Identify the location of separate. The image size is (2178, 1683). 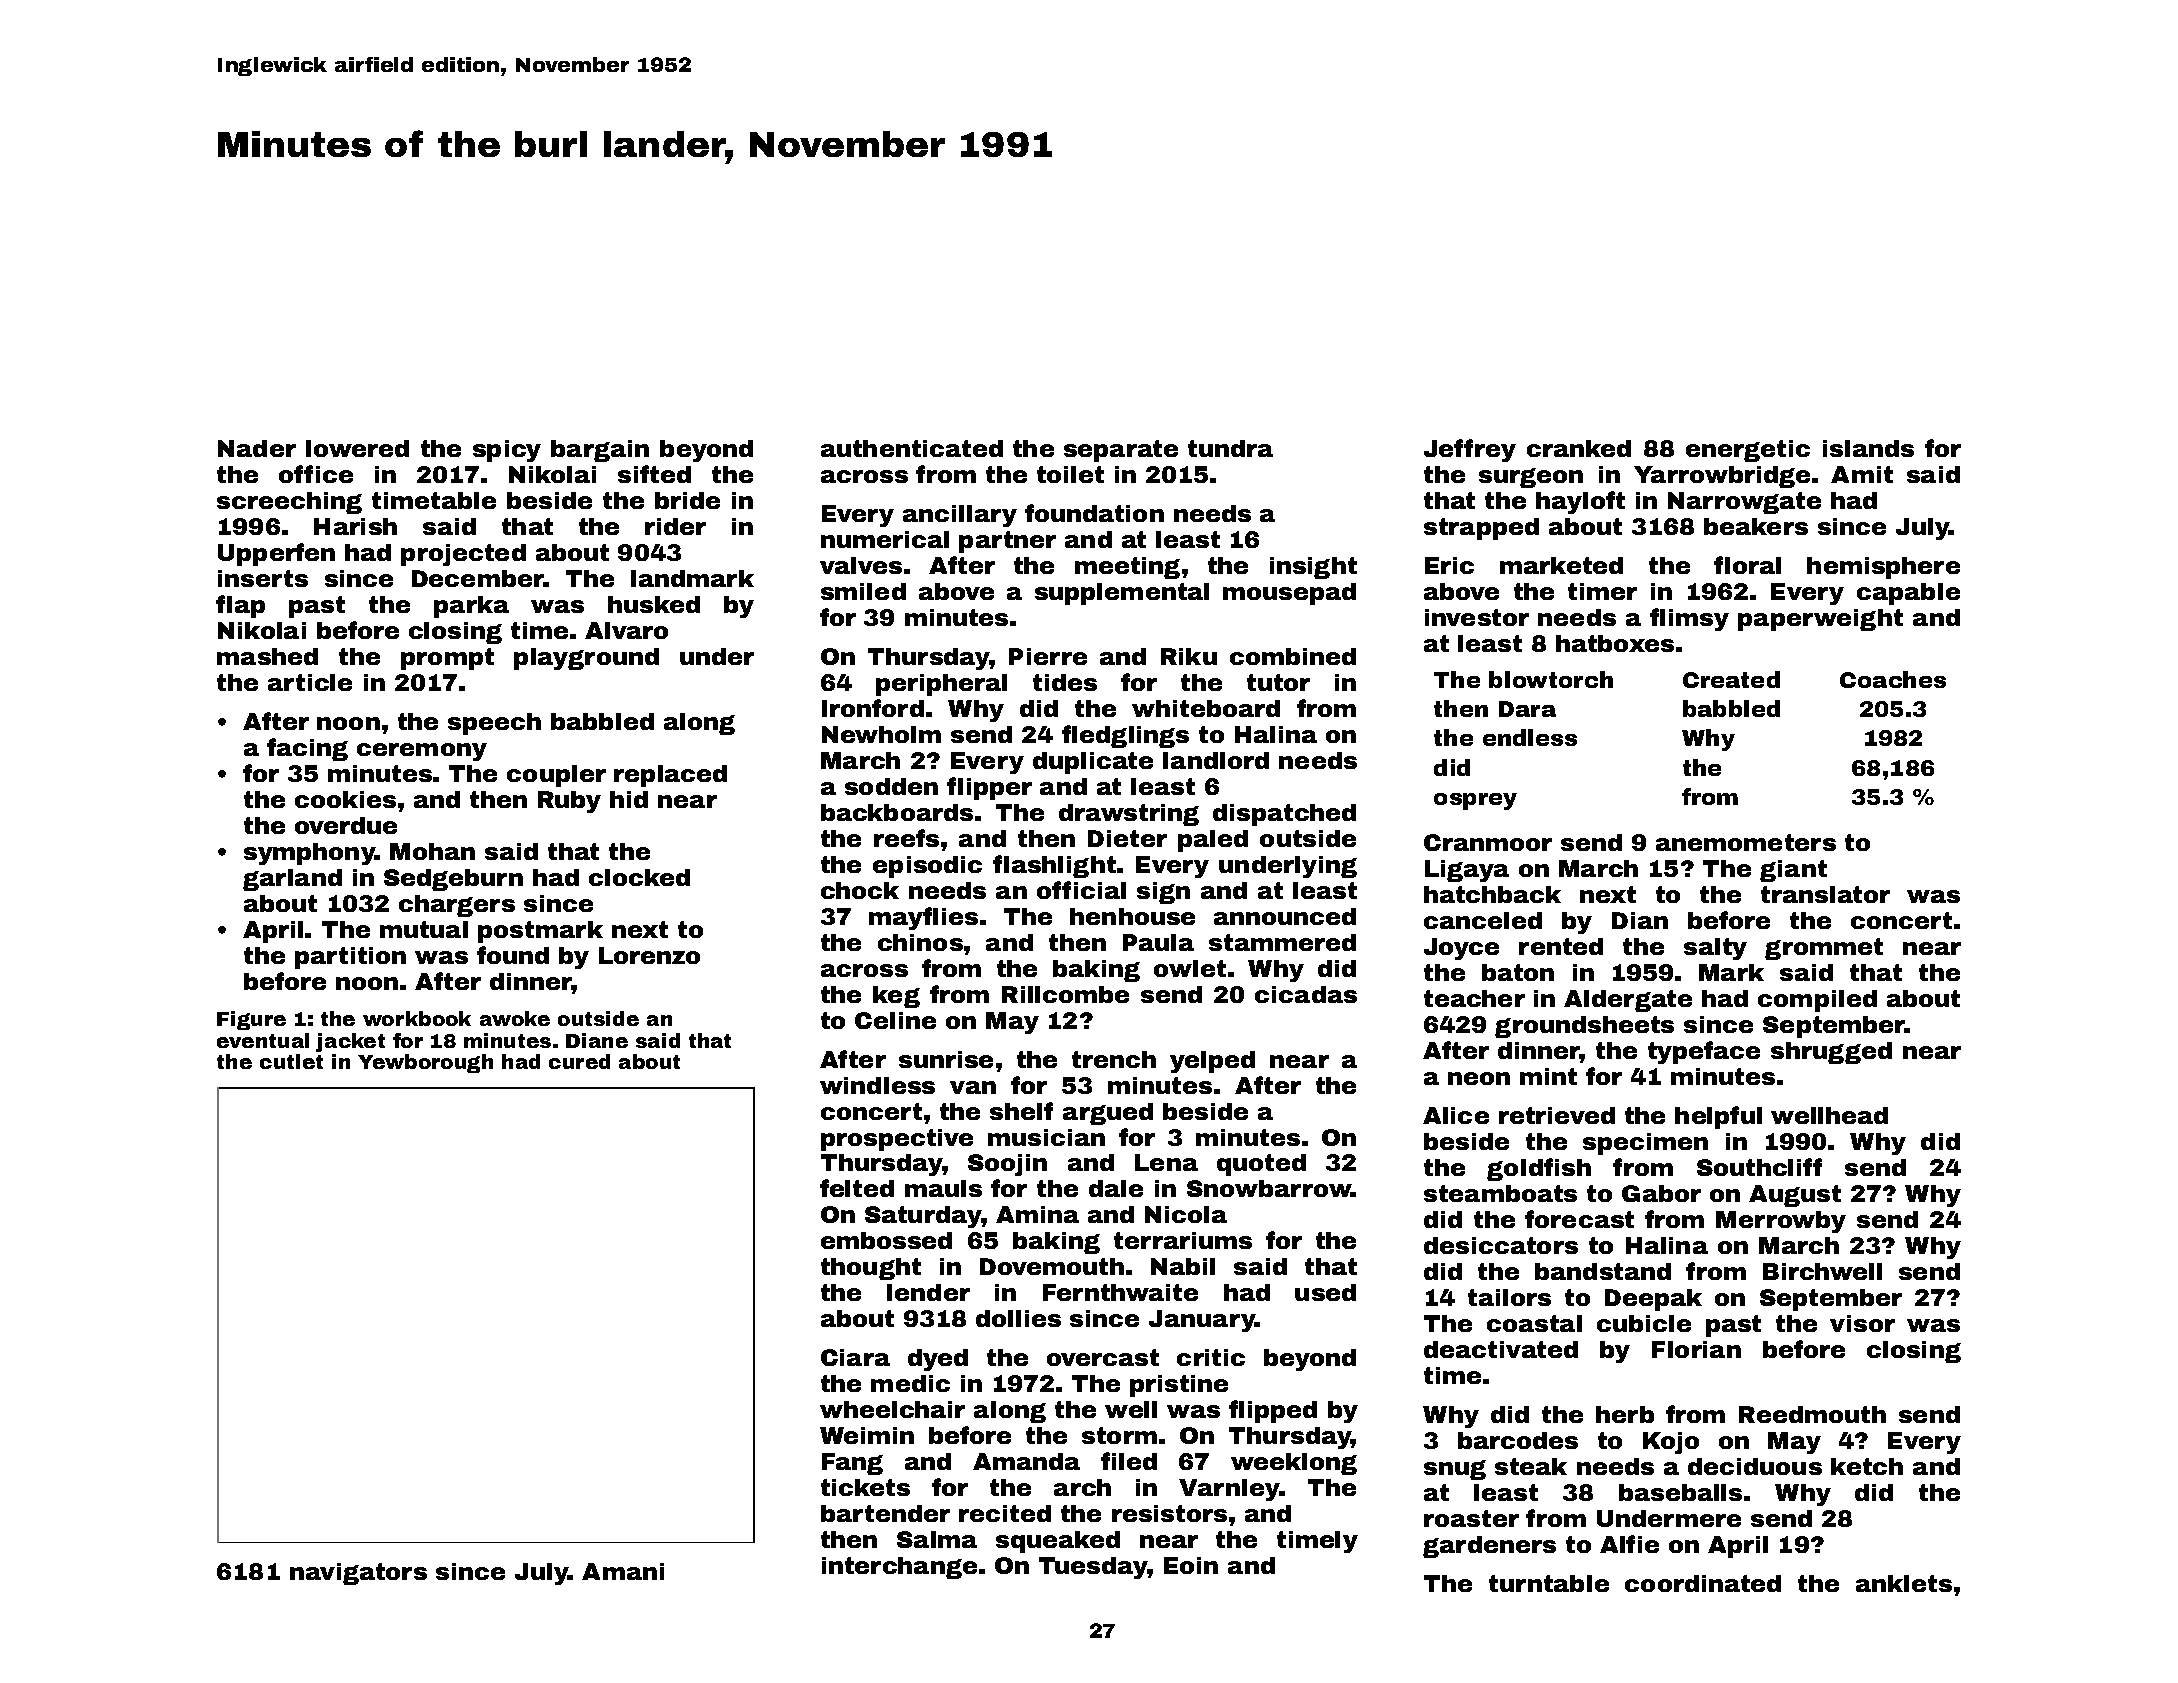
(1121, 451).
